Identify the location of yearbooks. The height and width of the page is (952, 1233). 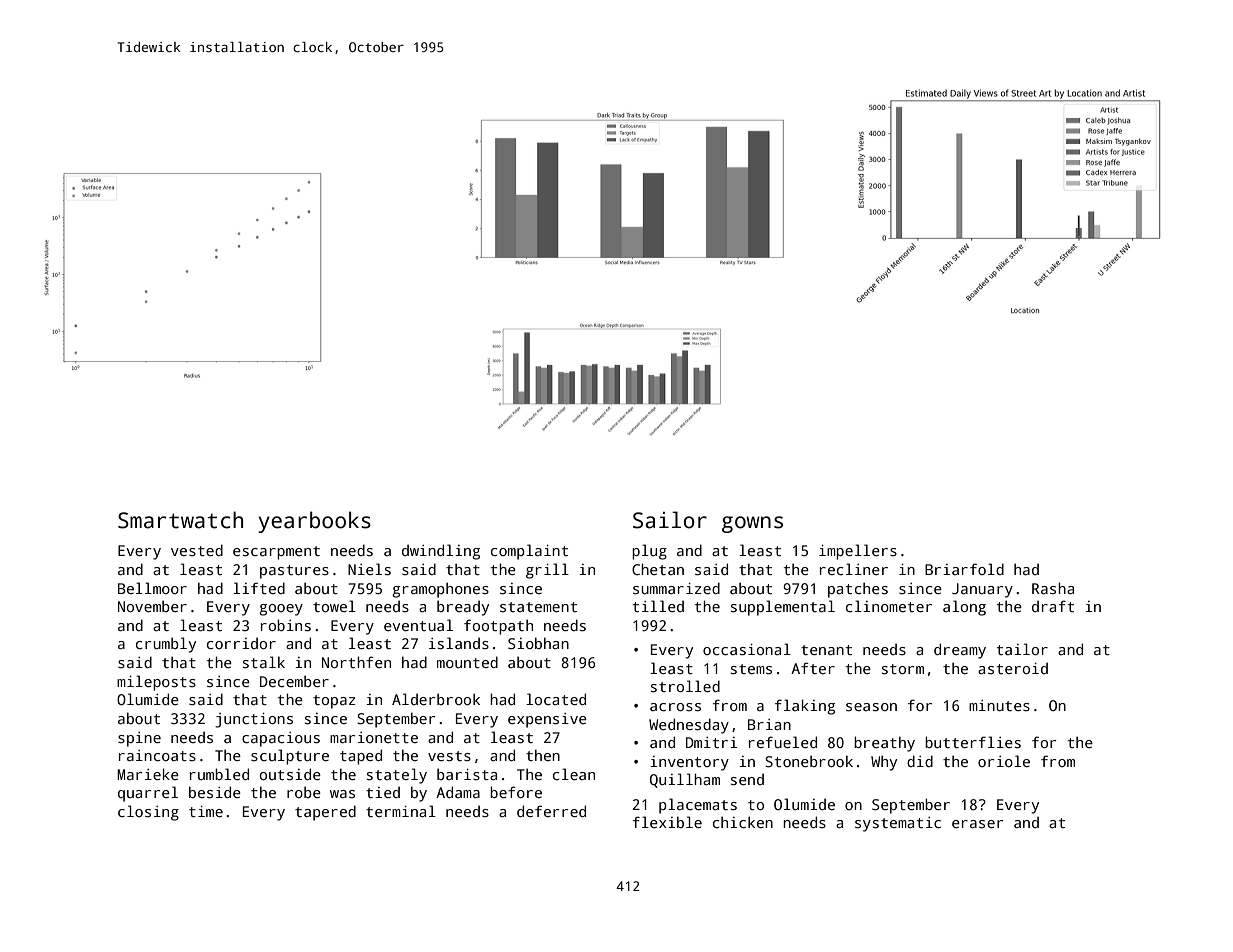
(314, 522).
